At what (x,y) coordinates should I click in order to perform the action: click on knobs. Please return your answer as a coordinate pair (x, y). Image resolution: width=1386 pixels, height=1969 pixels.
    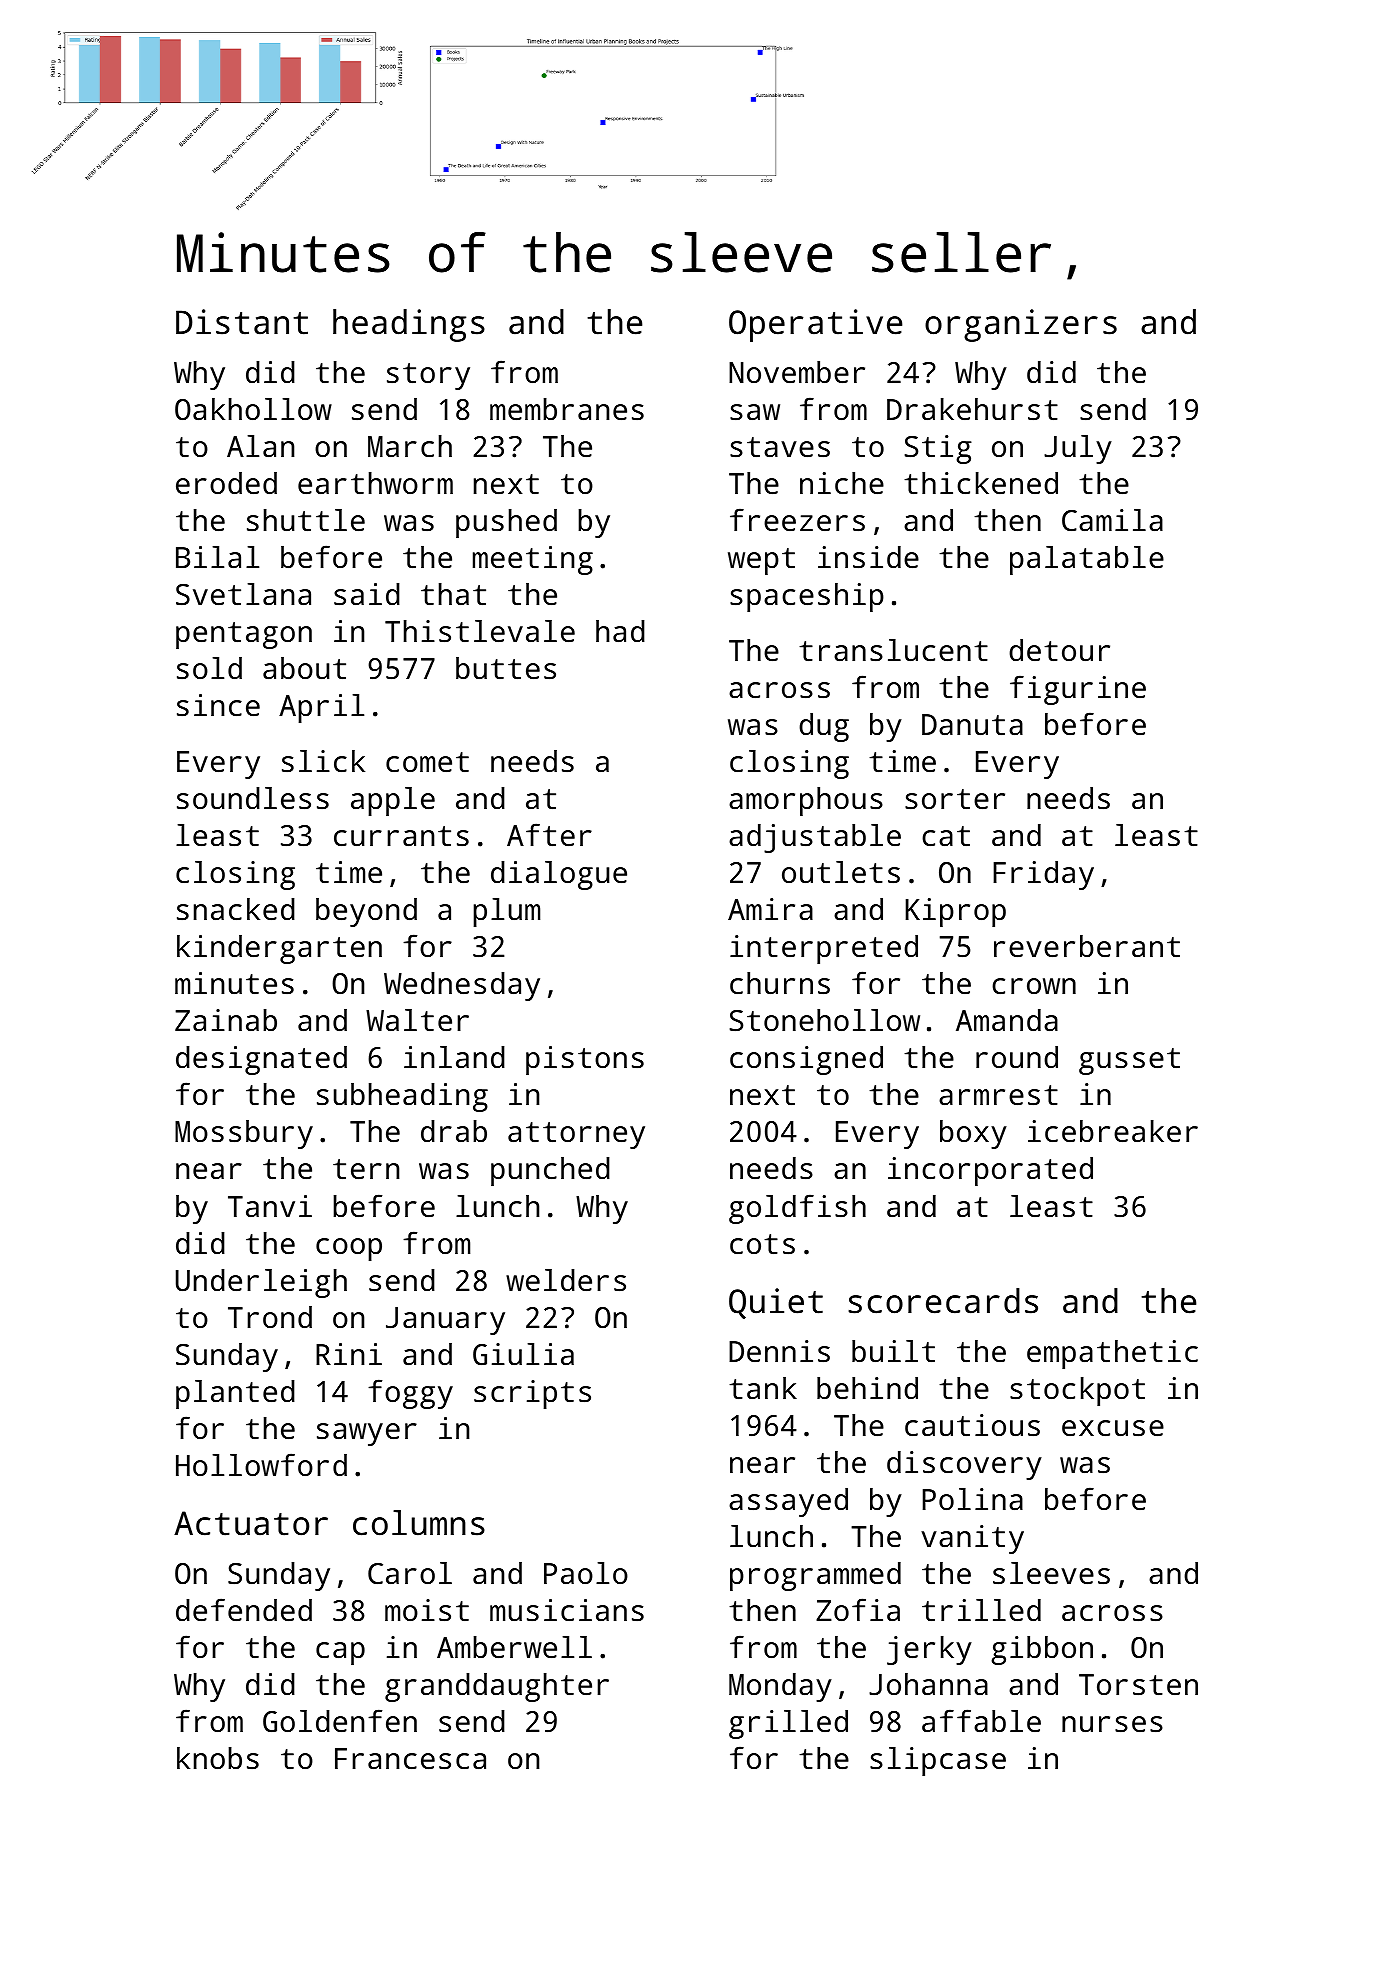
    Looking at the image, I should click on (218, 1758).
